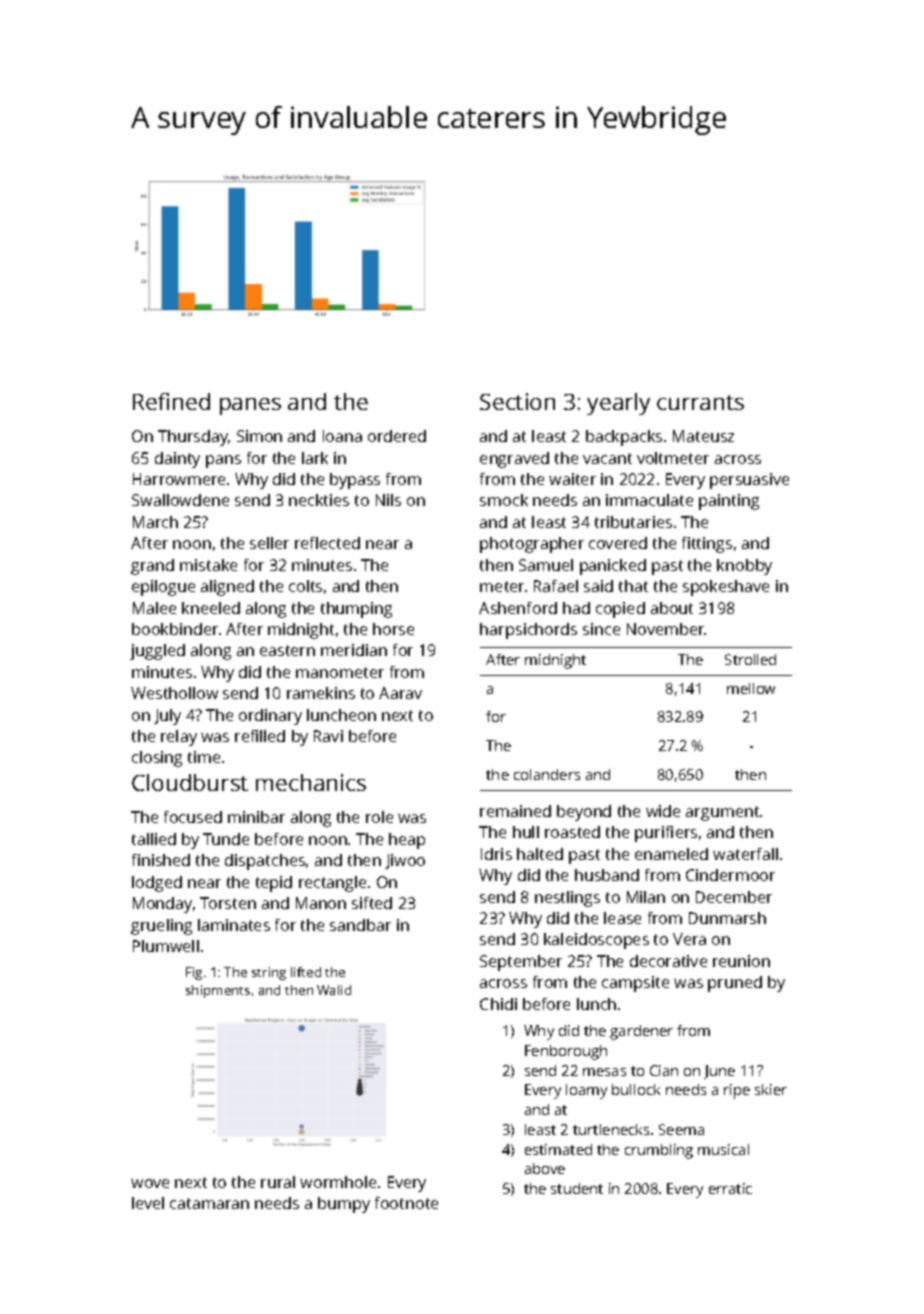 The height and width of the page is (1314, 924). What do you see at coordinates (730, 1188) in the page?
I see `erratic` at bounding box center [730, 1188].
